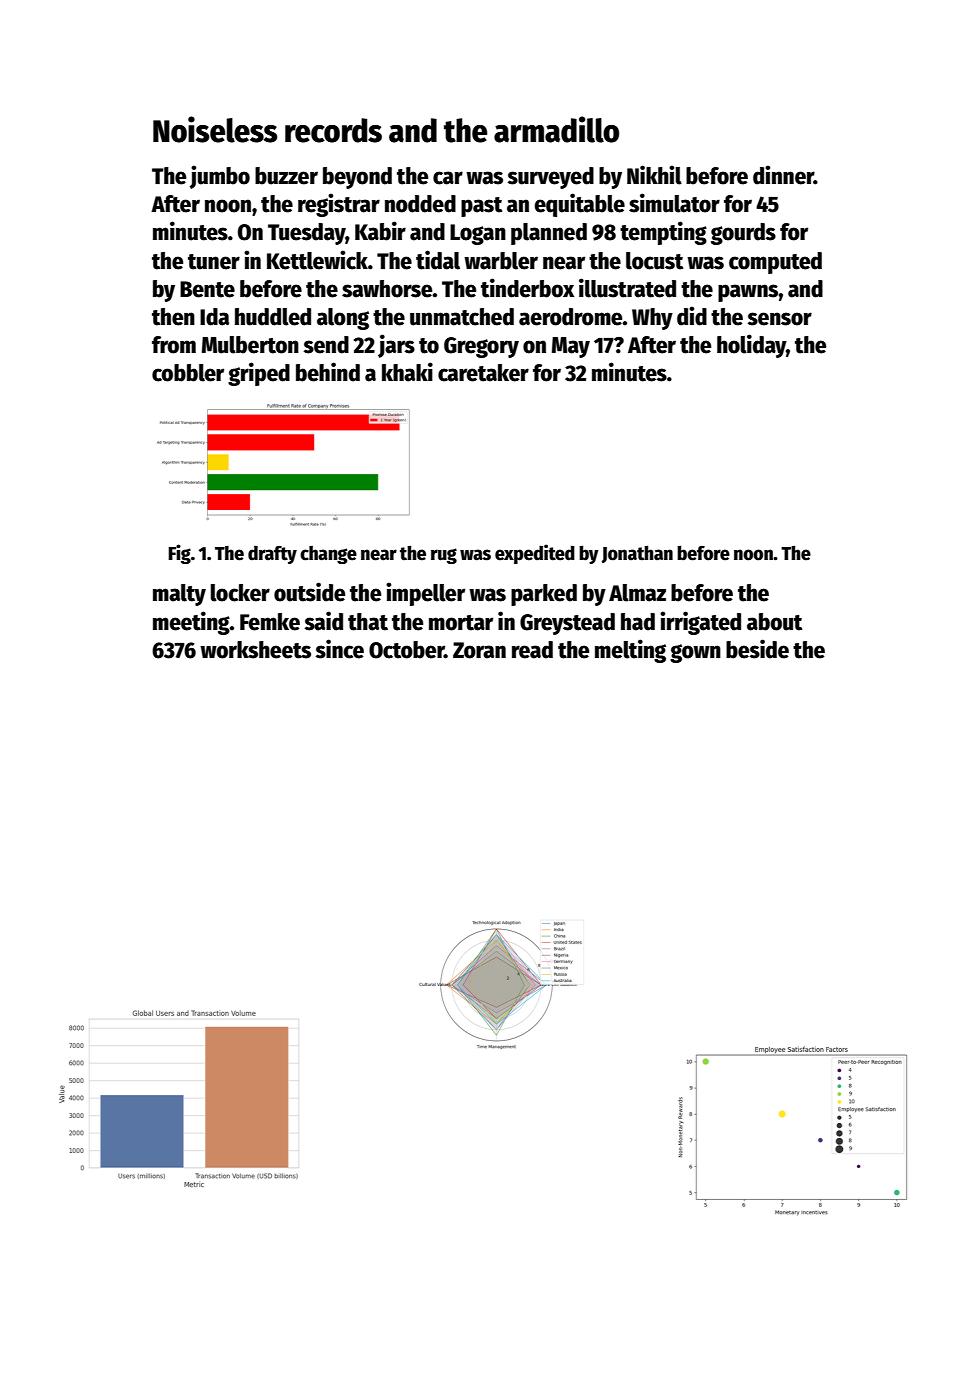 The image size is (979, 1391). I want to click on gourds, so click(743, 234).
